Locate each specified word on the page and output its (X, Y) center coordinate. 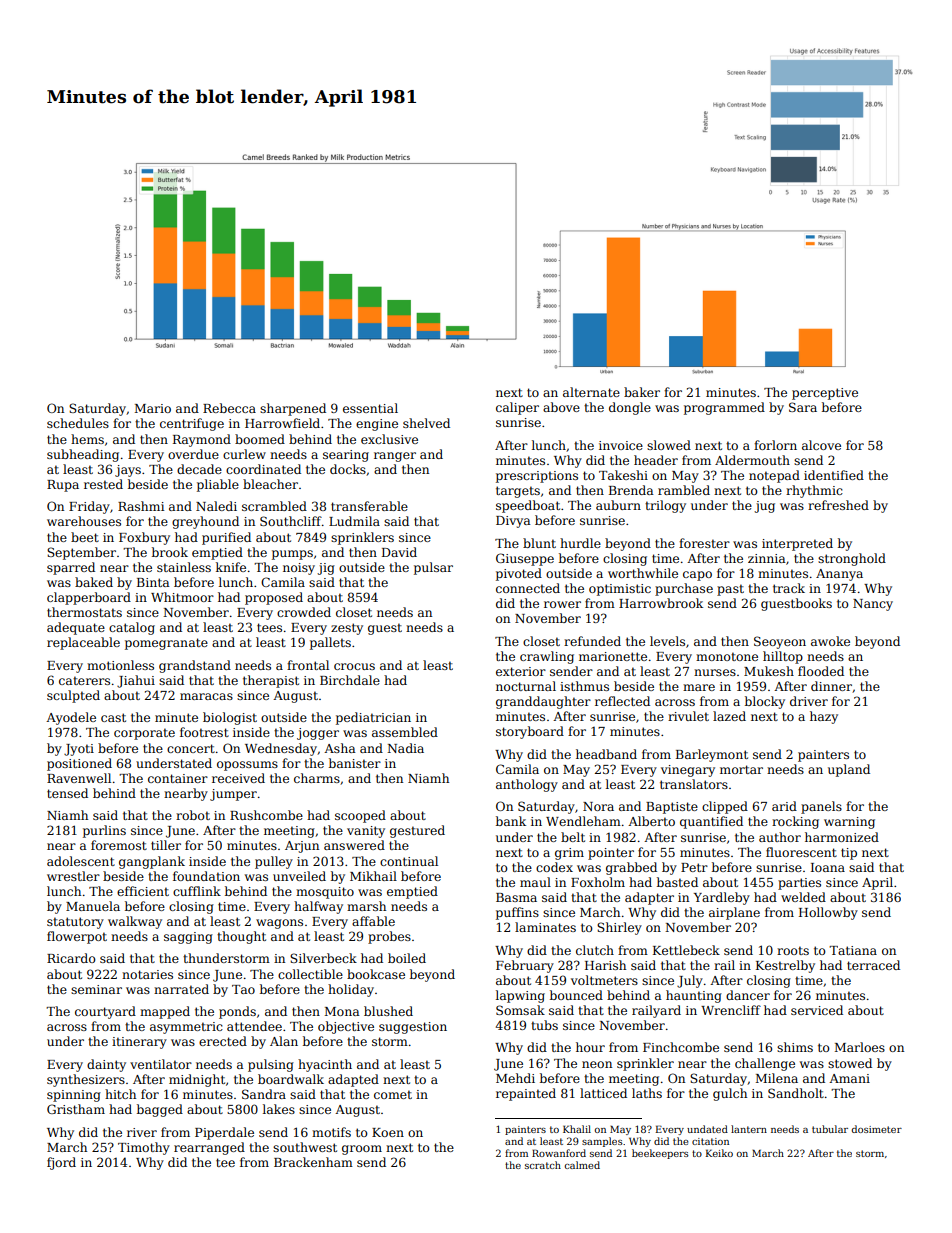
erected (223, 1041)
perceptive (825, 394)
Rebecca (229, 408)
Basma (516, 897)
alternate (591, 392)
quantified (711, 822)
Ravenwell (79, 778)
